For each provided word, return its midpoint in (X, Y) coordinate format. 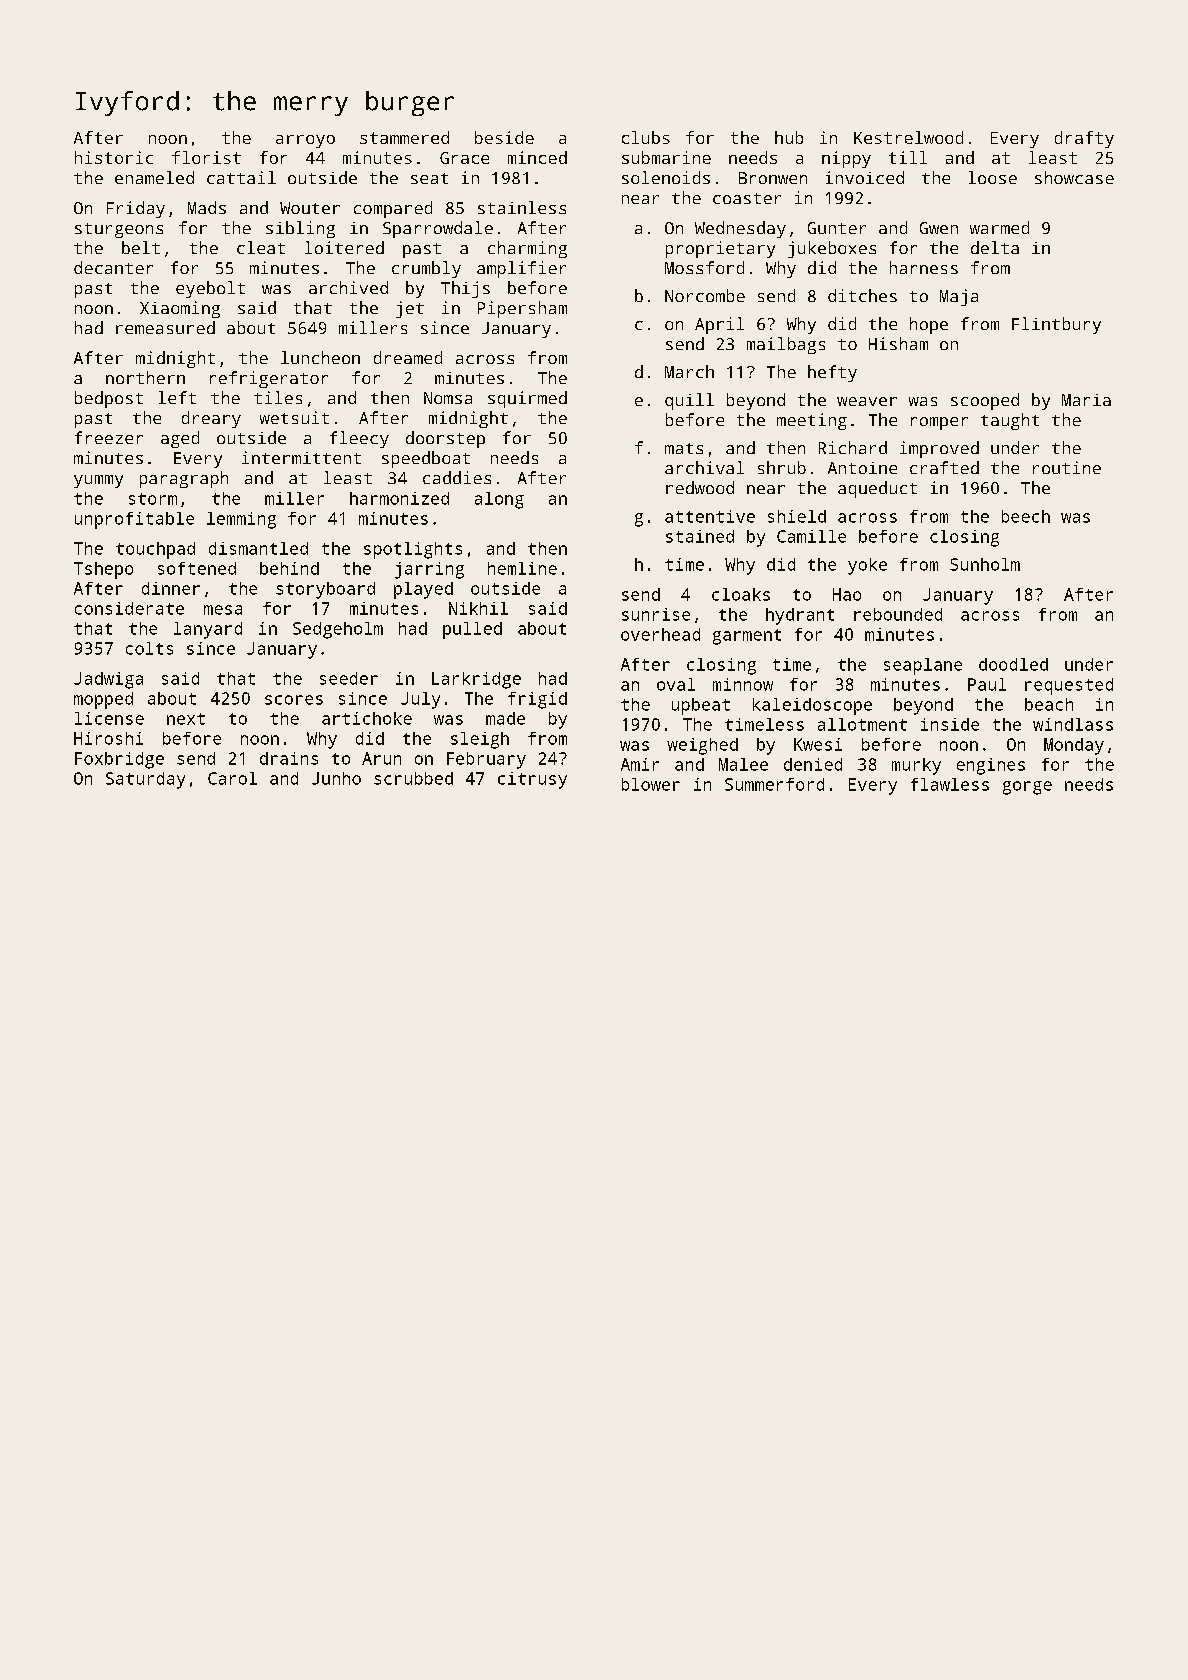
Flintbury (1056, 325)
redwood (700, 487)
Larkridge (476, 680)
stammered (404, 137)
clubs (646, 137)
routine (1067, 467)
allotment (862, 724)
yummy (98, 481)
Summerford (774, 784)
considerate (129, 608)
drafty (1084, 139)
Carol (232, 778)
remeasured (165, 327)
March (689, 371)
